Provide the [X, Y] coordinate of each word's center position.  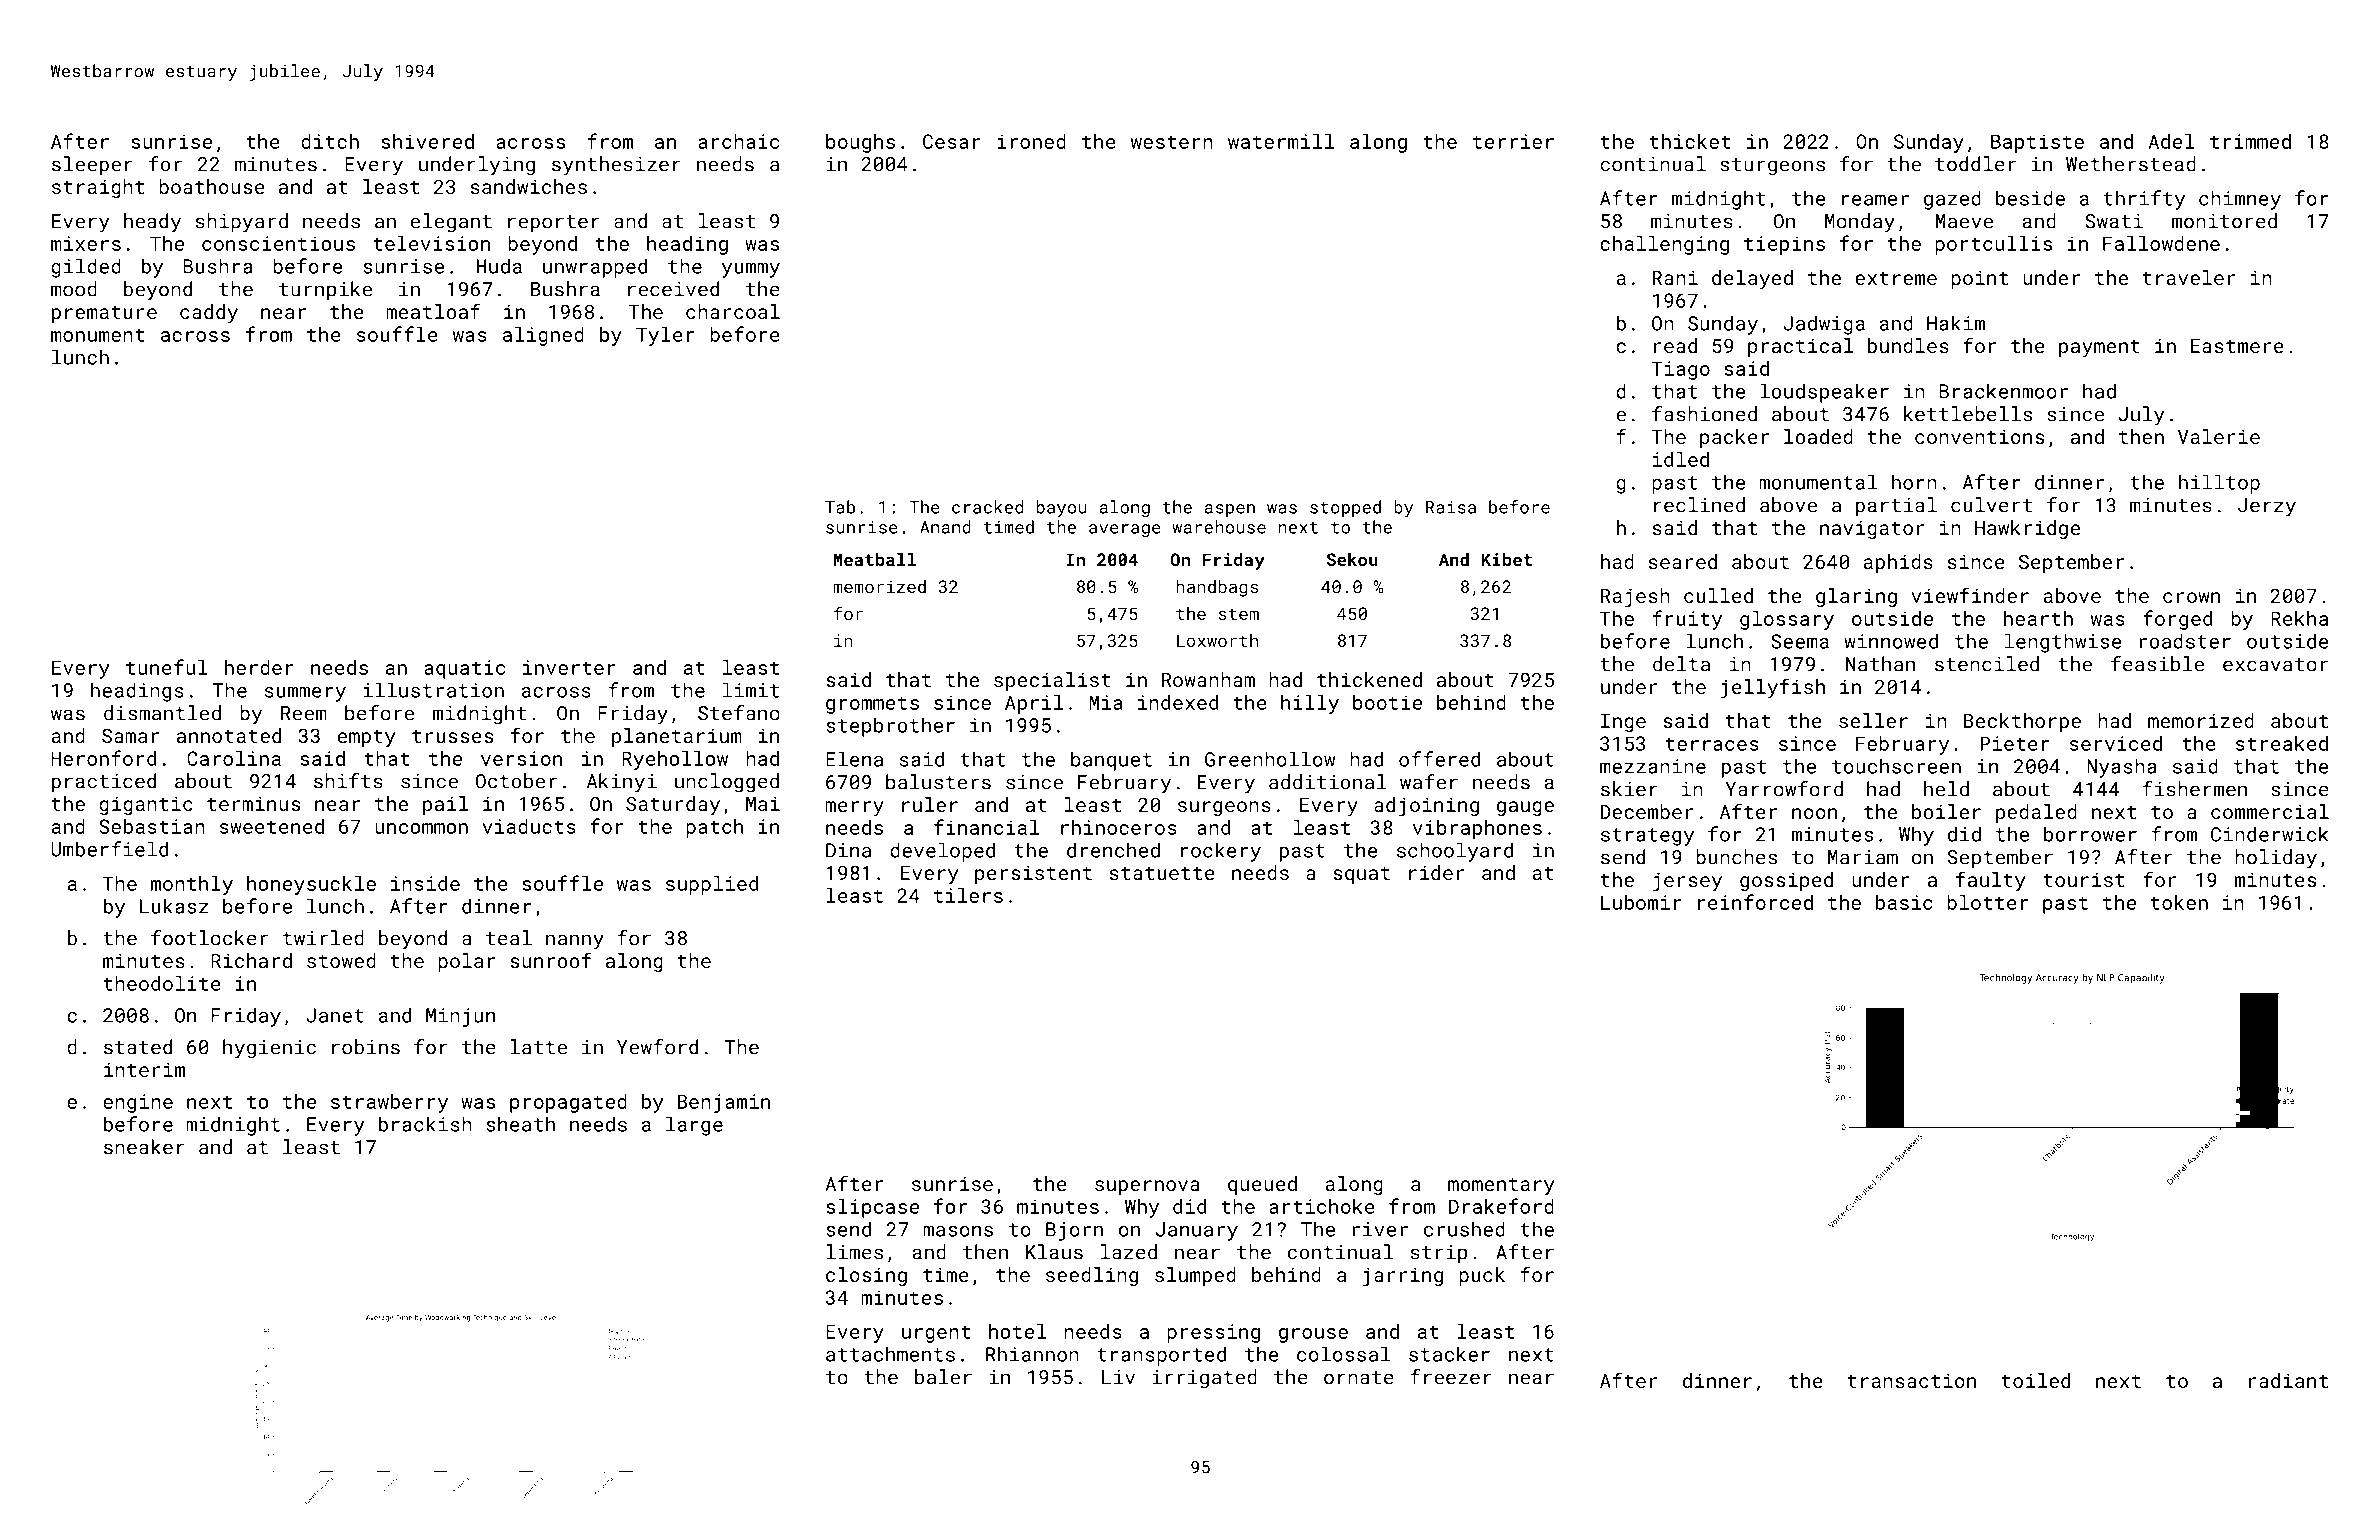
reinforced [1755, 902]
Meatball [875, 559]
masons [958, 1231]
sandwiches [529, 186]
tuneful [166, 667]
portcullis [1993, 245]
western [1172, 142]
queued [1262, 1185]
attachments [890, 1354]
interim [144, 1069]
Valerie [2219, 436]
